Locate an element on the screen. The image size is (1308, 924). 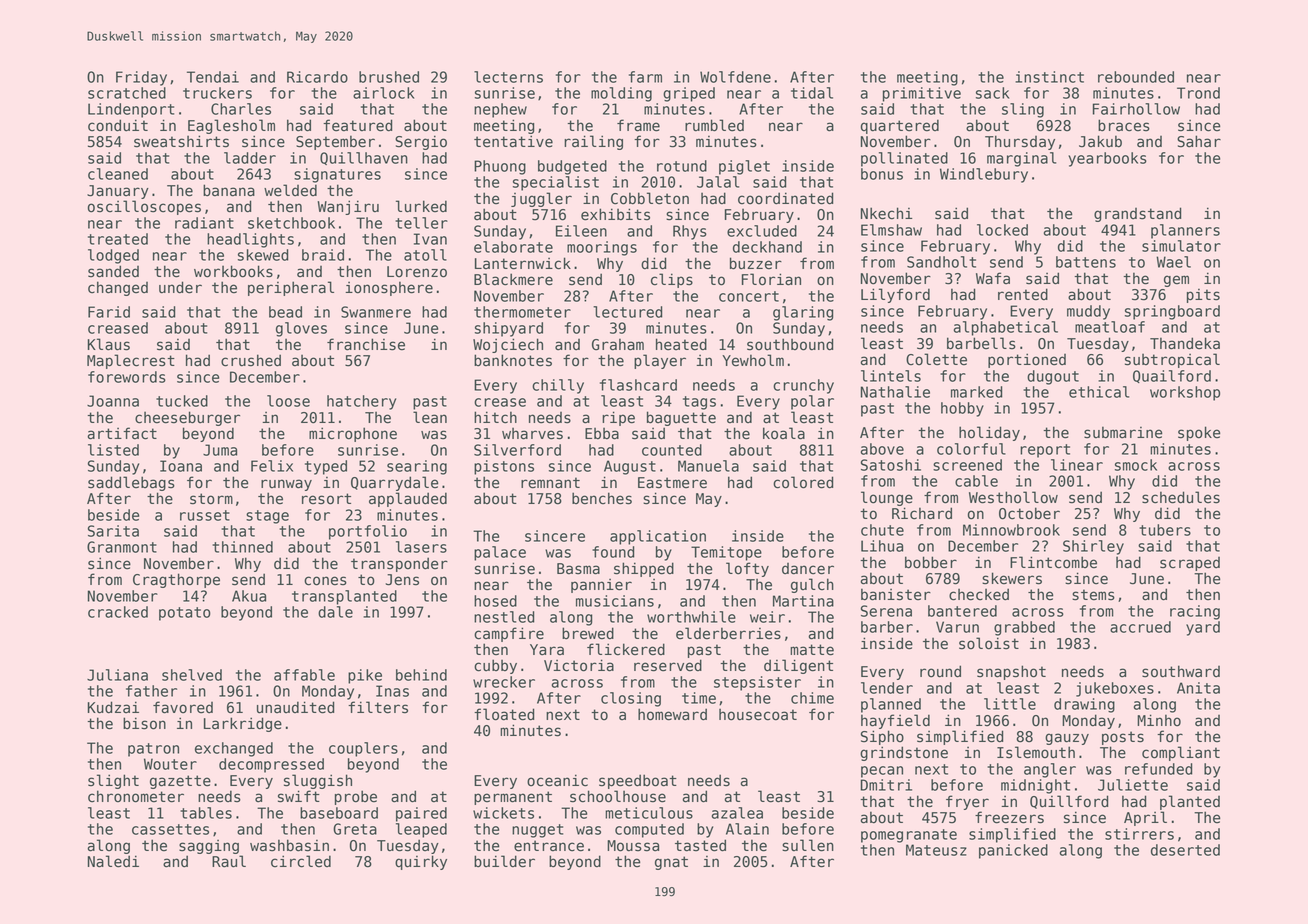
checked is located at coordinates (979, 594).
